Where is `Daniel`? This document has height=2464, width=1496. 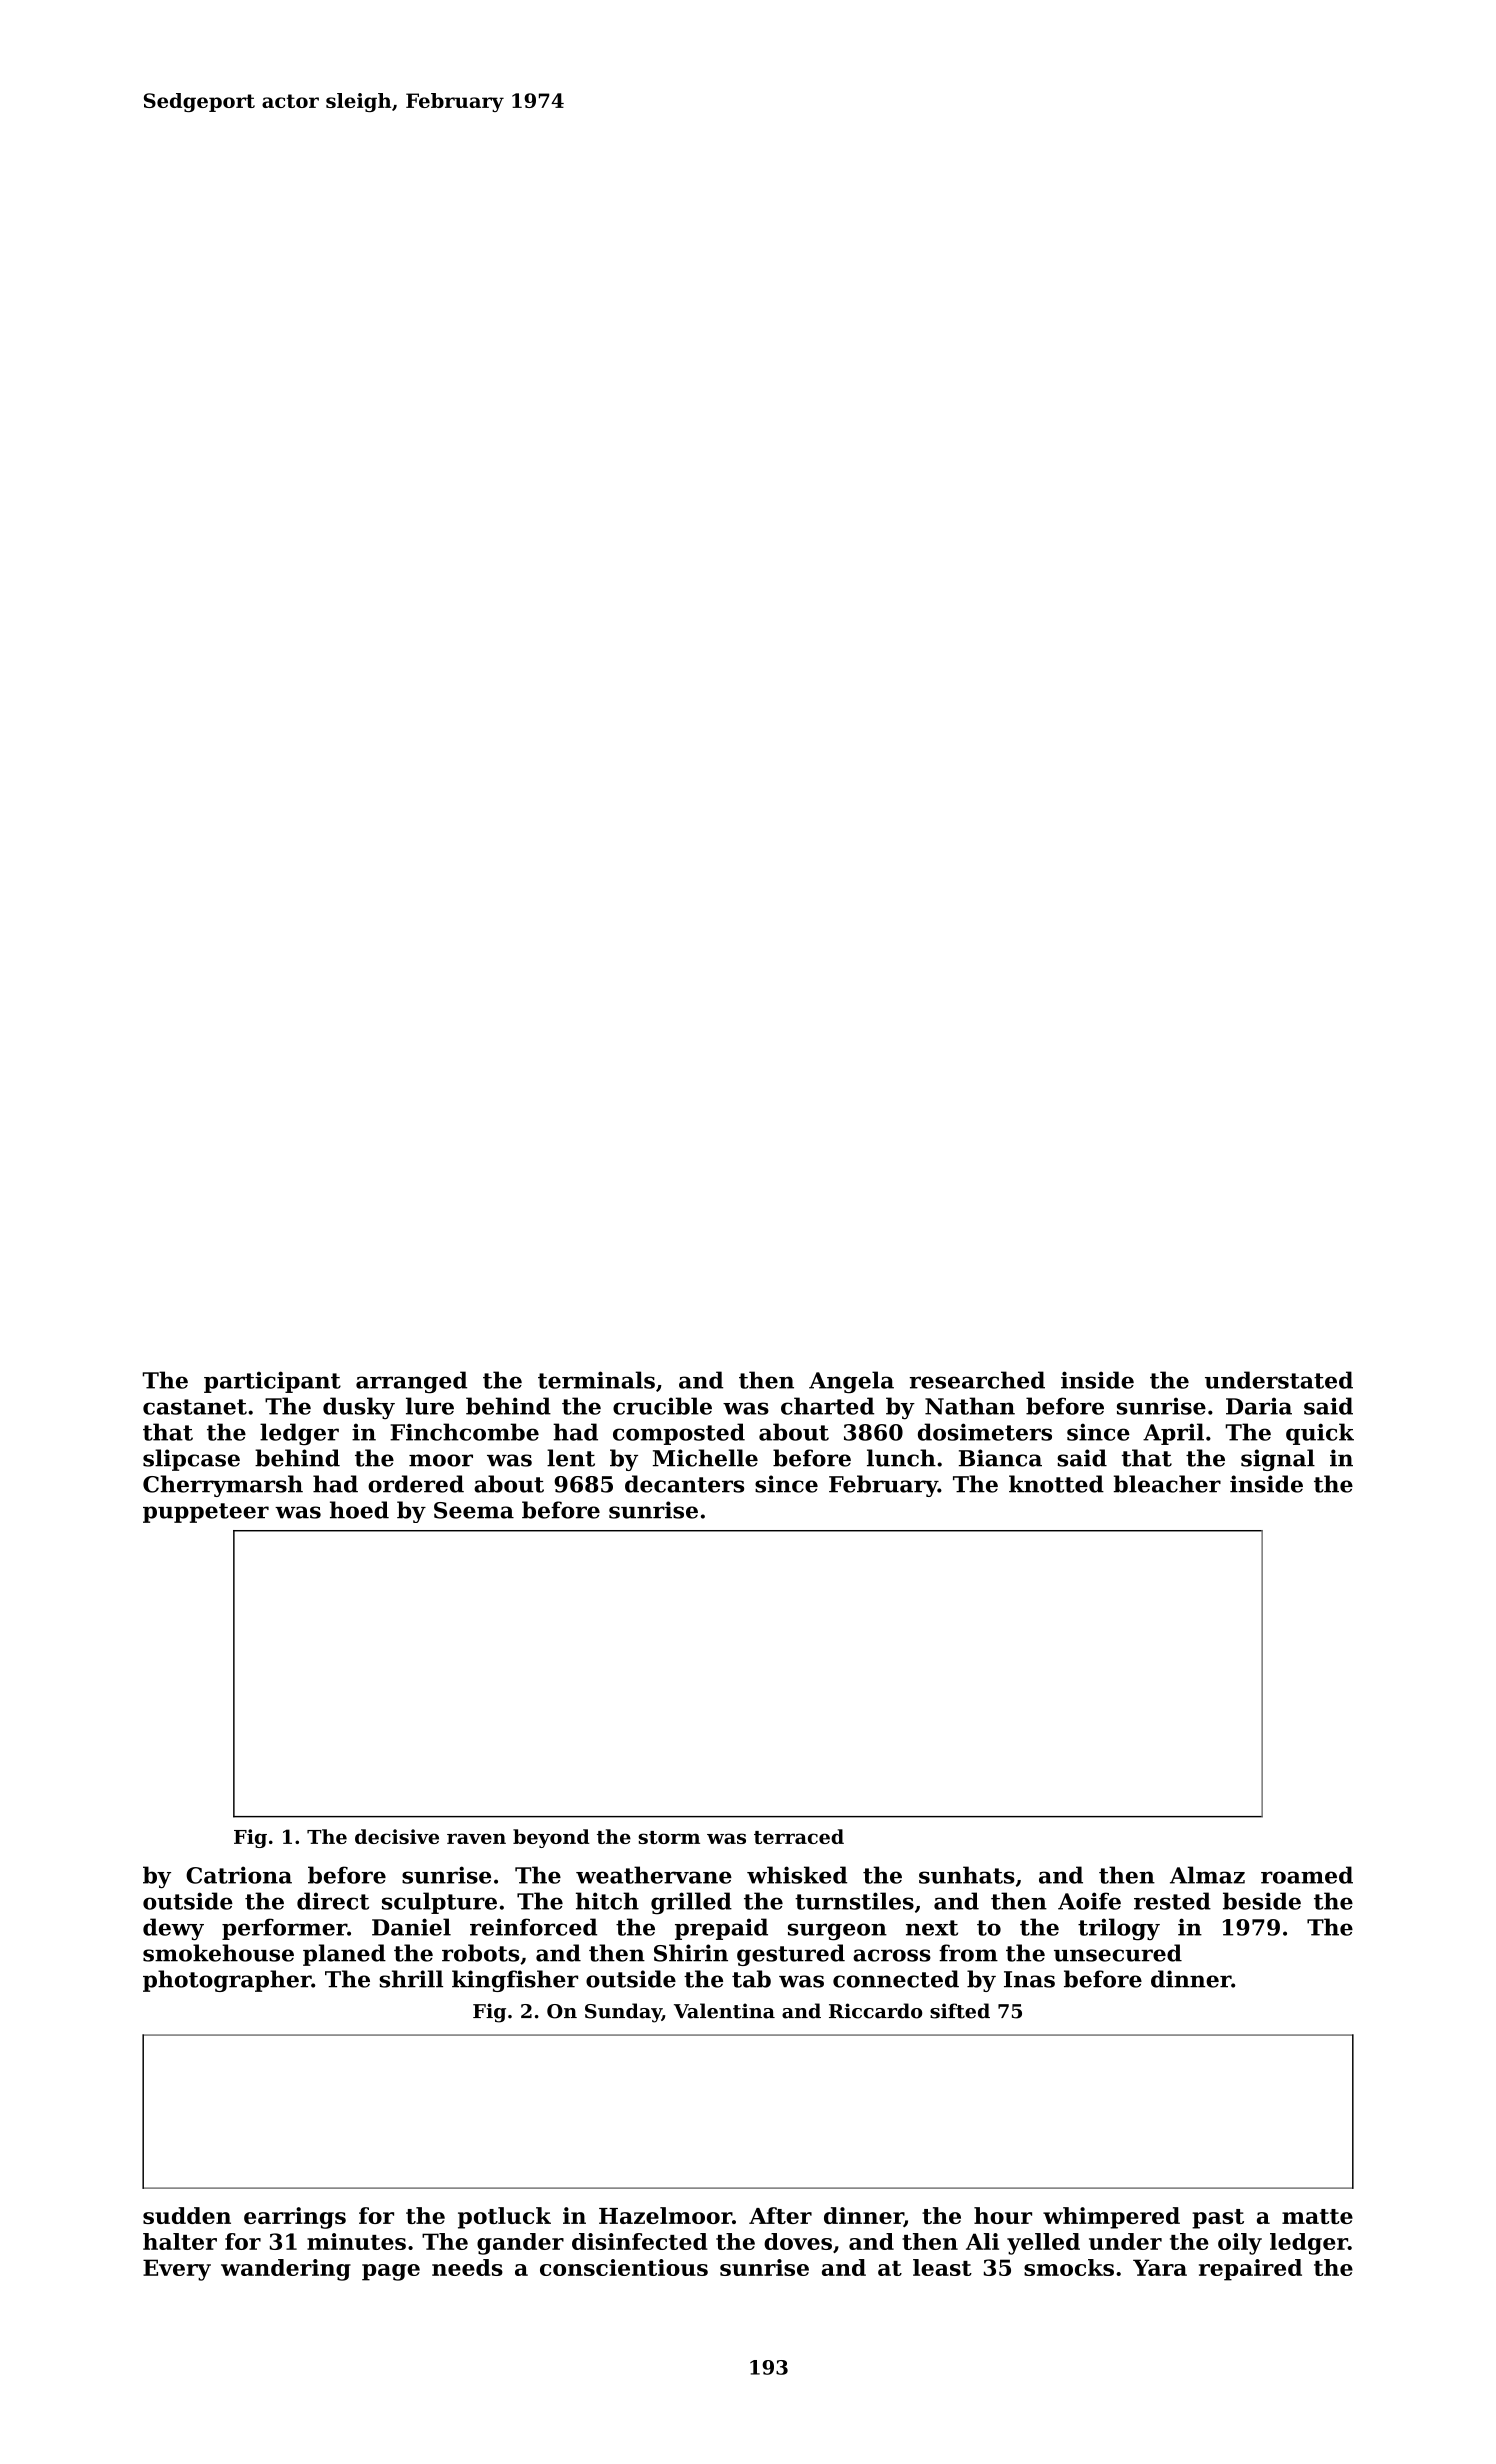 Daniel is located at coordinates (411, 1927).
